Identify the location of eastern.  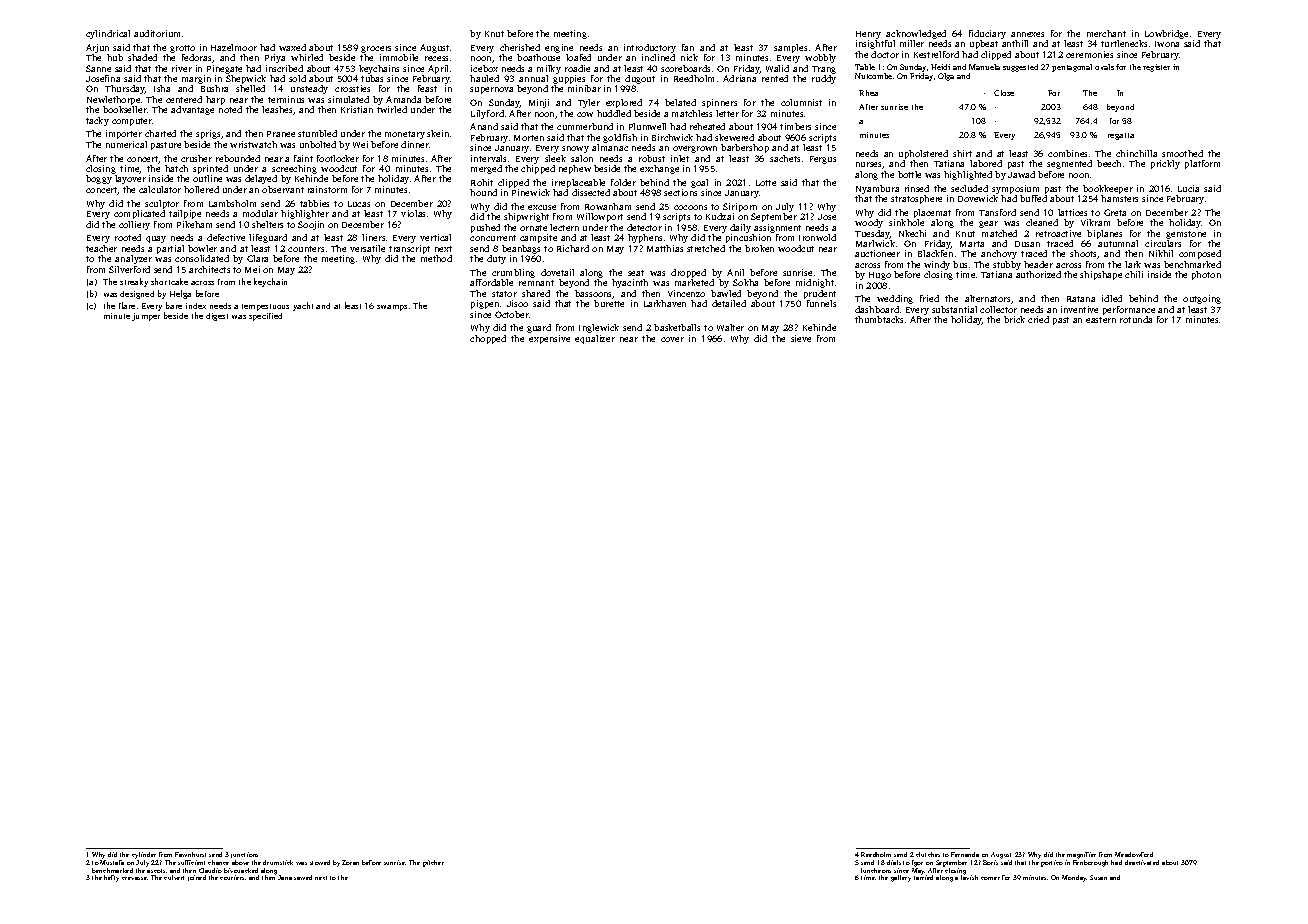
(1101, 320).
